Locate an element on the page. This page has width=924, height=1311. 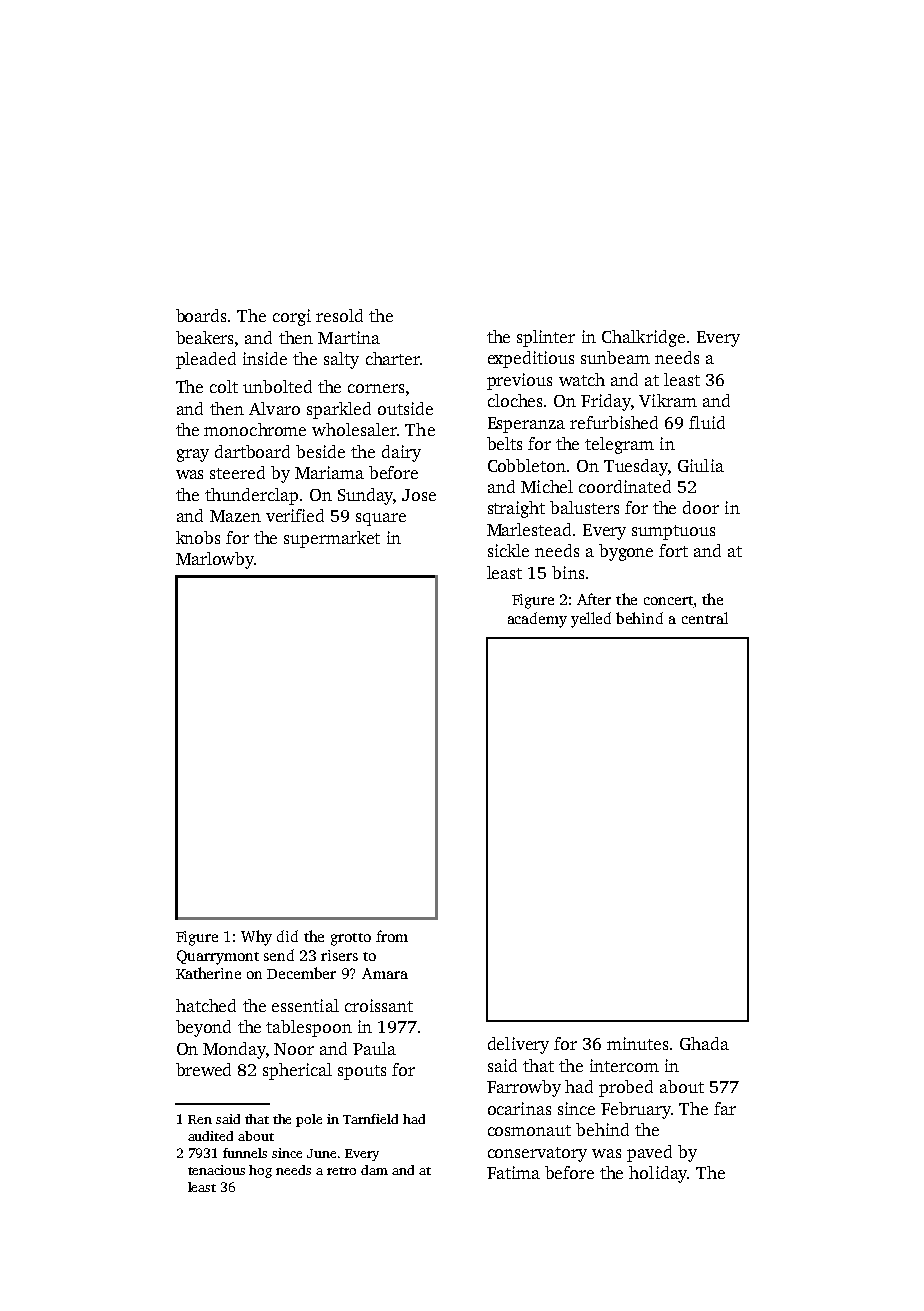
Fatima is located at coordinates (513, 1172).
